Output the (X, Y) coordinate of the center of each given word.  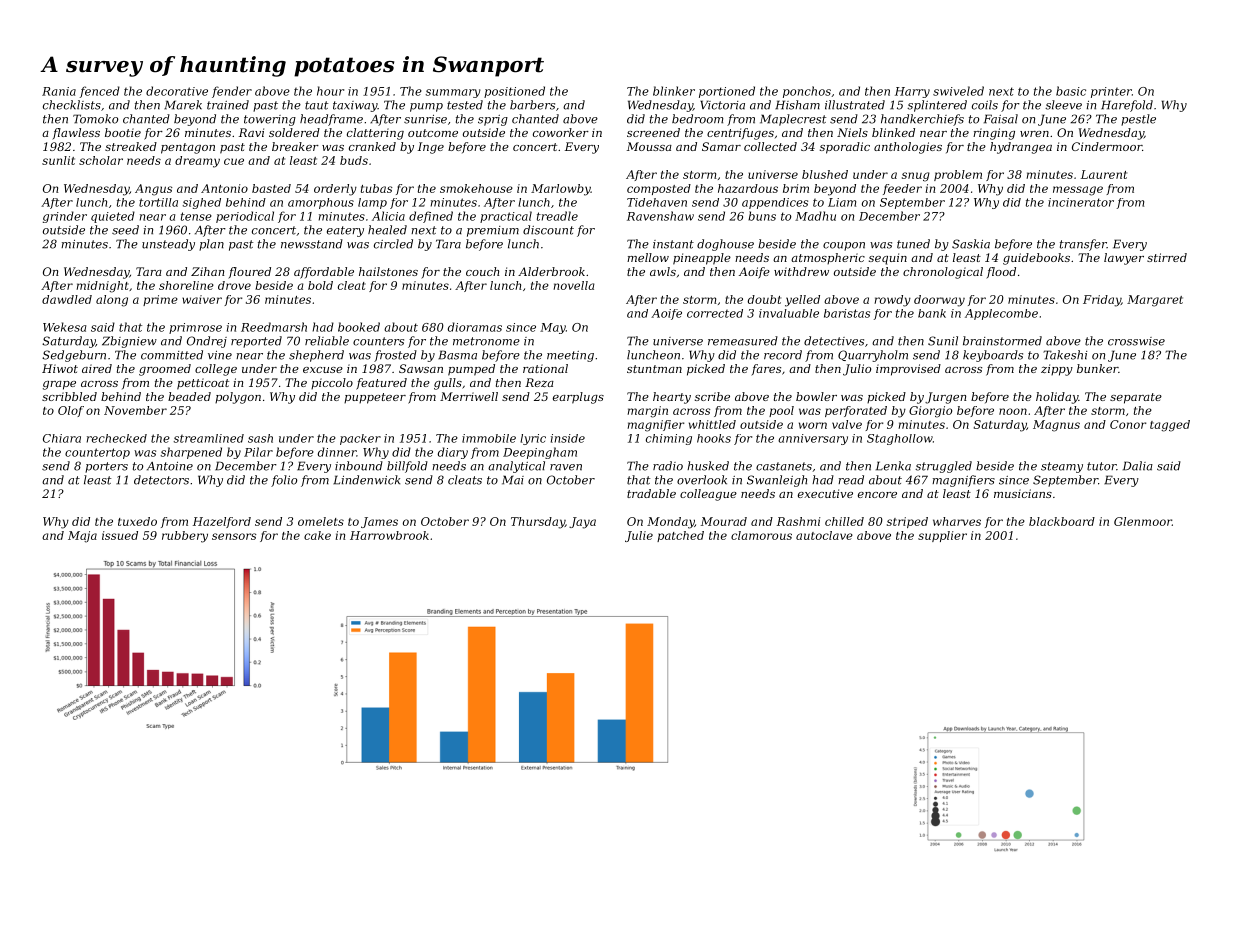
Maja (82, 537)
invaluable (789, 313)
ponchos (807, 92)
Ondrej (207, 342)
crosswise (1136, 341)
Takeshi (1065, 355)
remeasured (743, 341)
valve (847, 424)
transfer (1083, 245)
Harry (912, 92)
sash (260, 438)
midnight (102, 287)
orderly (335, 190)
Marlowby (561, 190)
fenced (100, 92)
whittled (712, 424)
